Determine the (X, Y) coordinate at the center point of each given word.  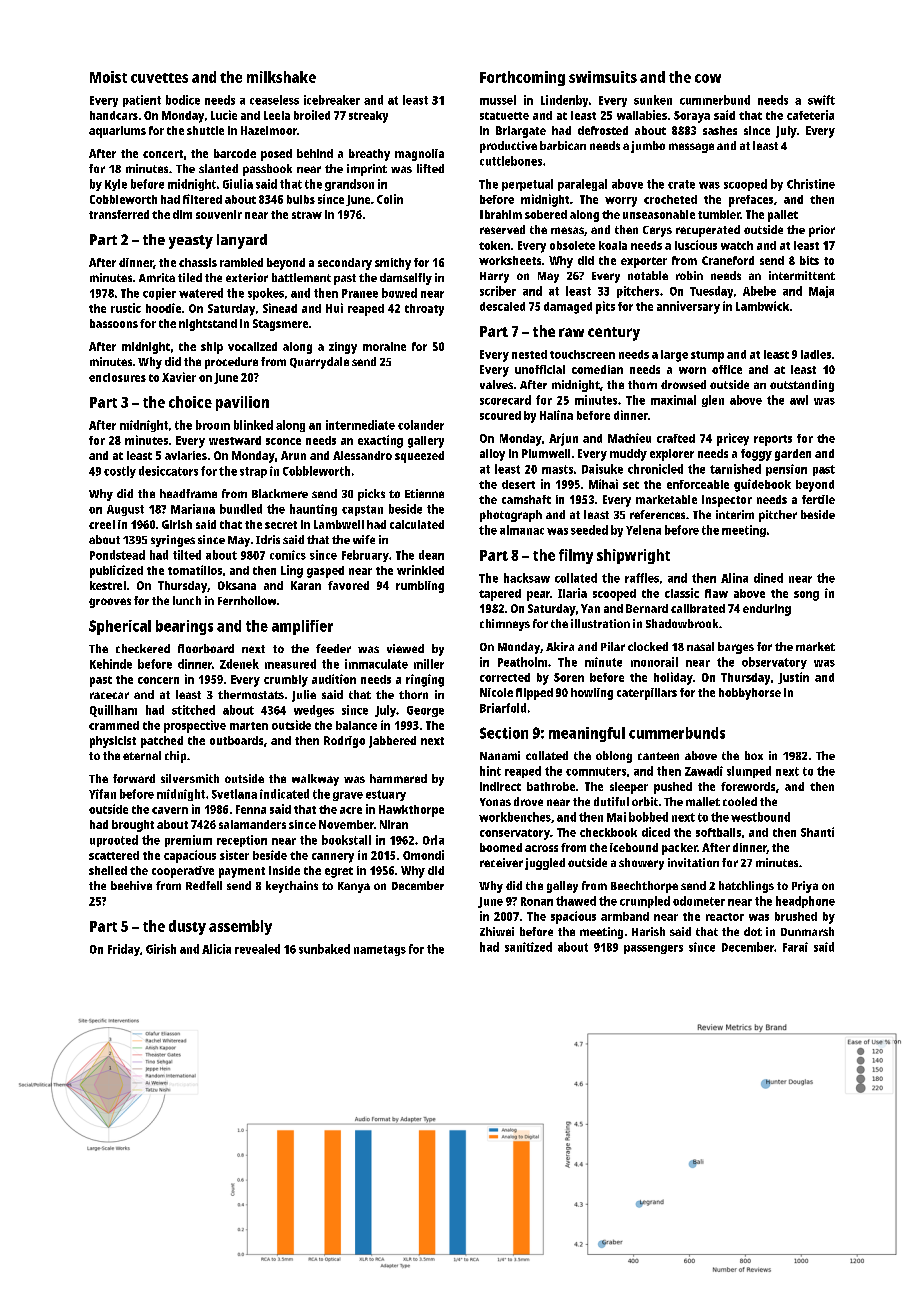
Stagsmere (280, 325)
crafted (676, 438)
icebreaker (332, 100)
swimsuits (603, 77)
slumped (749, 772)
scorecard (505, 400)
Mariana (193, 509)
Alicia (216, 949)
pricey (733, 439)
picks (371, 495)
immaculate (376, 664)
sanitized (528, 947)
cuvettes (159, 78)
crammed (114, 725)
